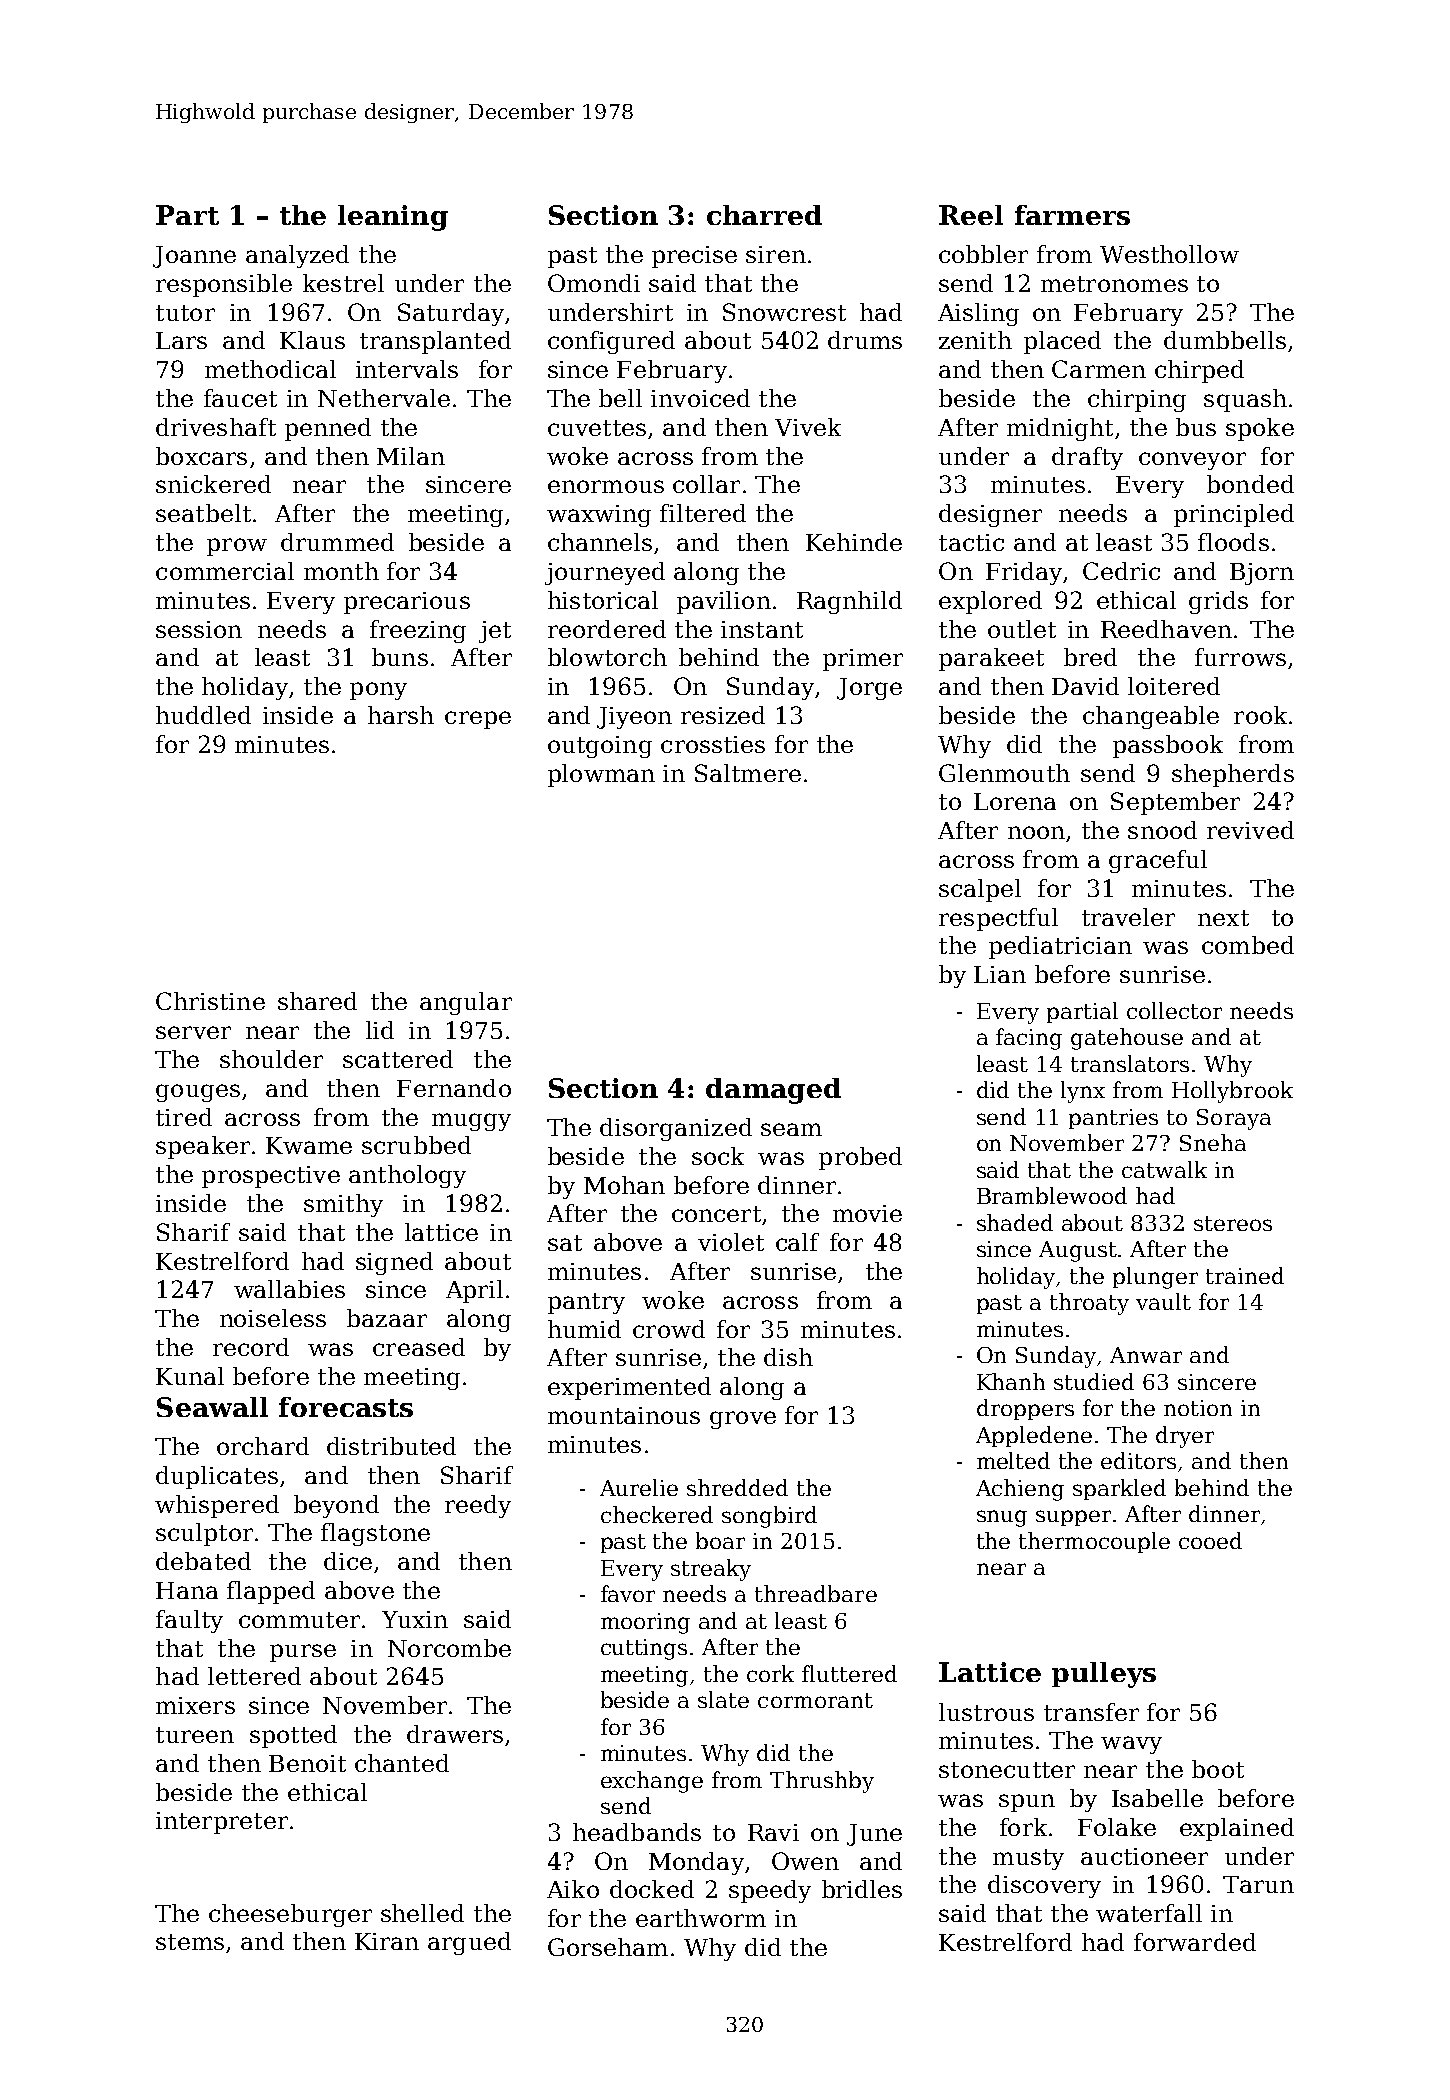 This screenshot has height=2100, width=1450. What do you see at coordinates (199, 629) in the screenshot?
I see `session` at bounding box center [199, 629].
